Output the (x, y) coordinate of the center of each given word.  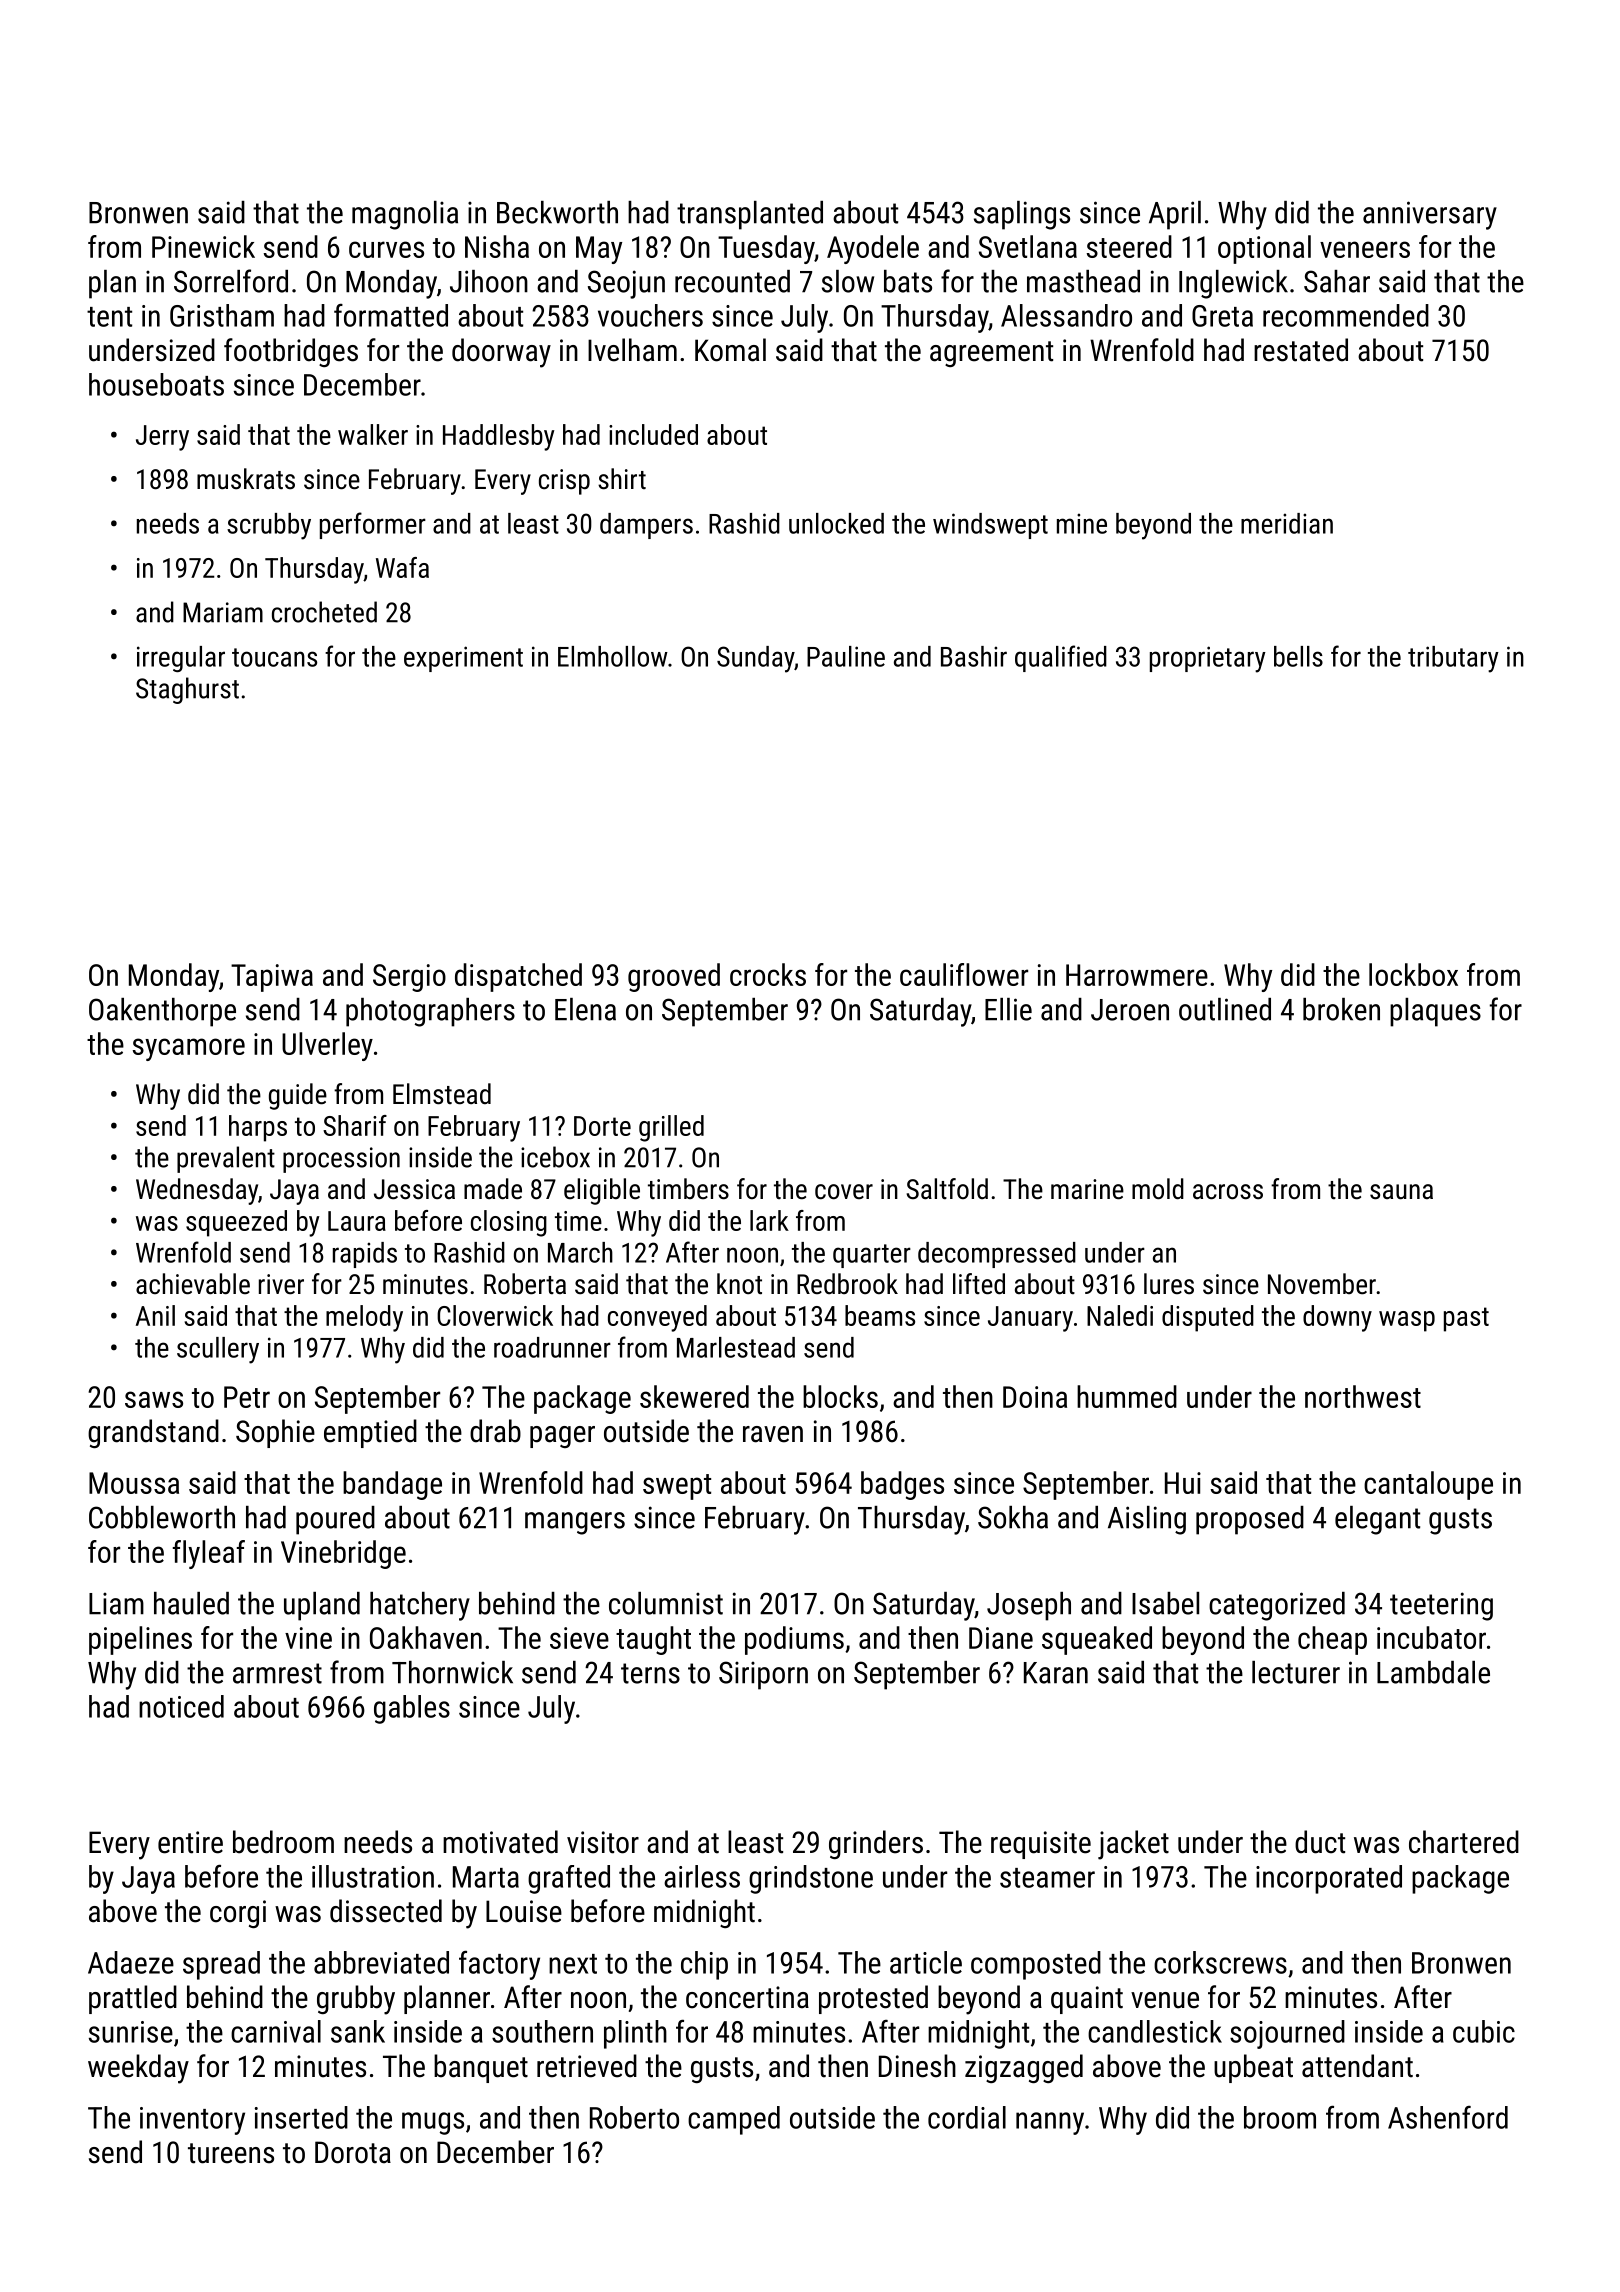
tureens (231, 2153)
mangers (575, 1523)
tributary (1453, 659)
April (1175, 215)
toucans (274, 657)
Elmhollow (613, 656)
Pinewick (203, 246)
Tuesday (766, 249)
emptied (370, 1433)
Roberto (634, 2117)
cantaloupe (1428, 1485)
